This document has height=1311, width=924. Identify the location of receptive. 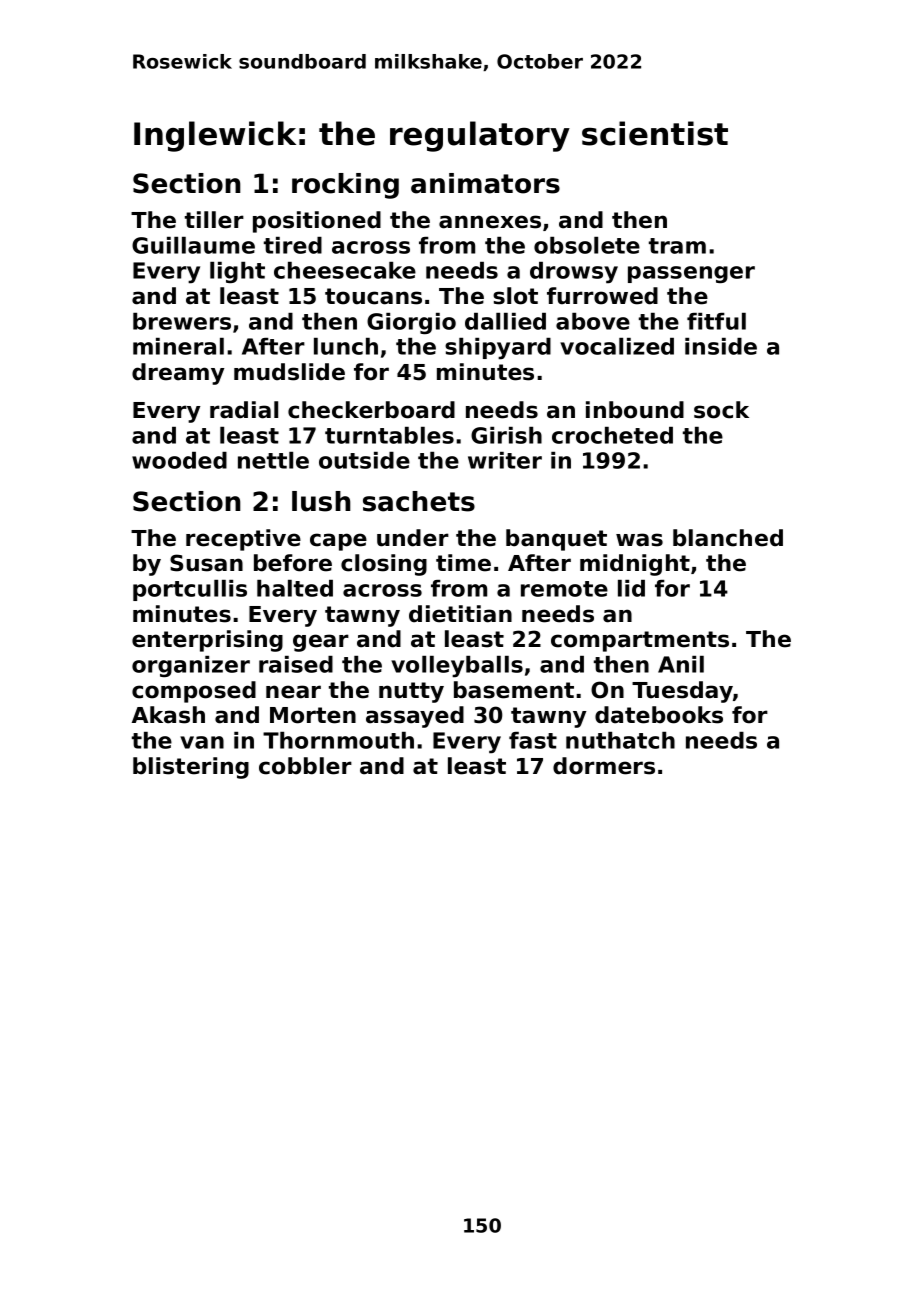
(243, 540).
